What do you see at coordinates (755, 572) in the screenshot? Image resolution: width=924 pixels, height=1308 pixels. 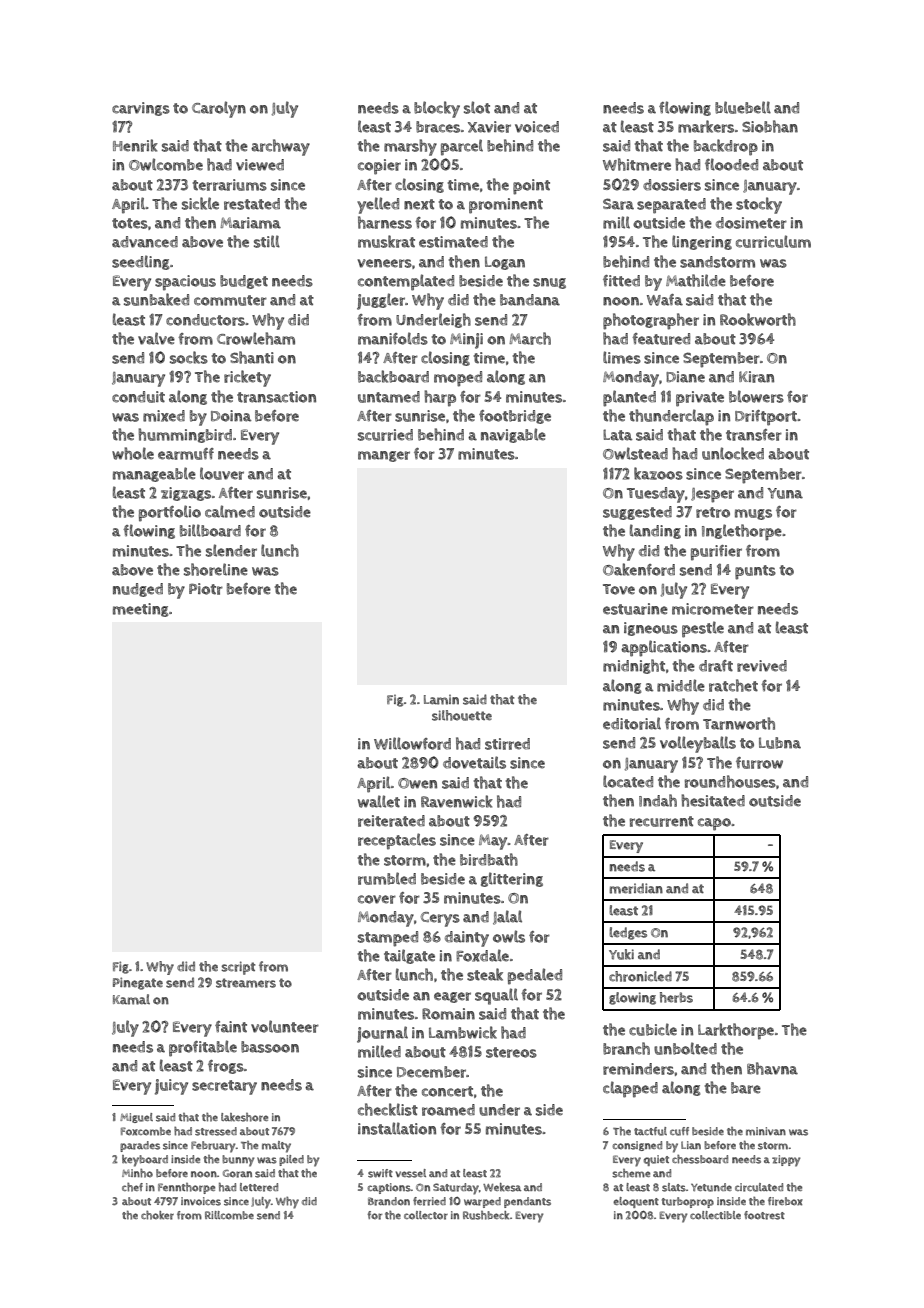 I see `punts` at bounding box center [755, 572].
